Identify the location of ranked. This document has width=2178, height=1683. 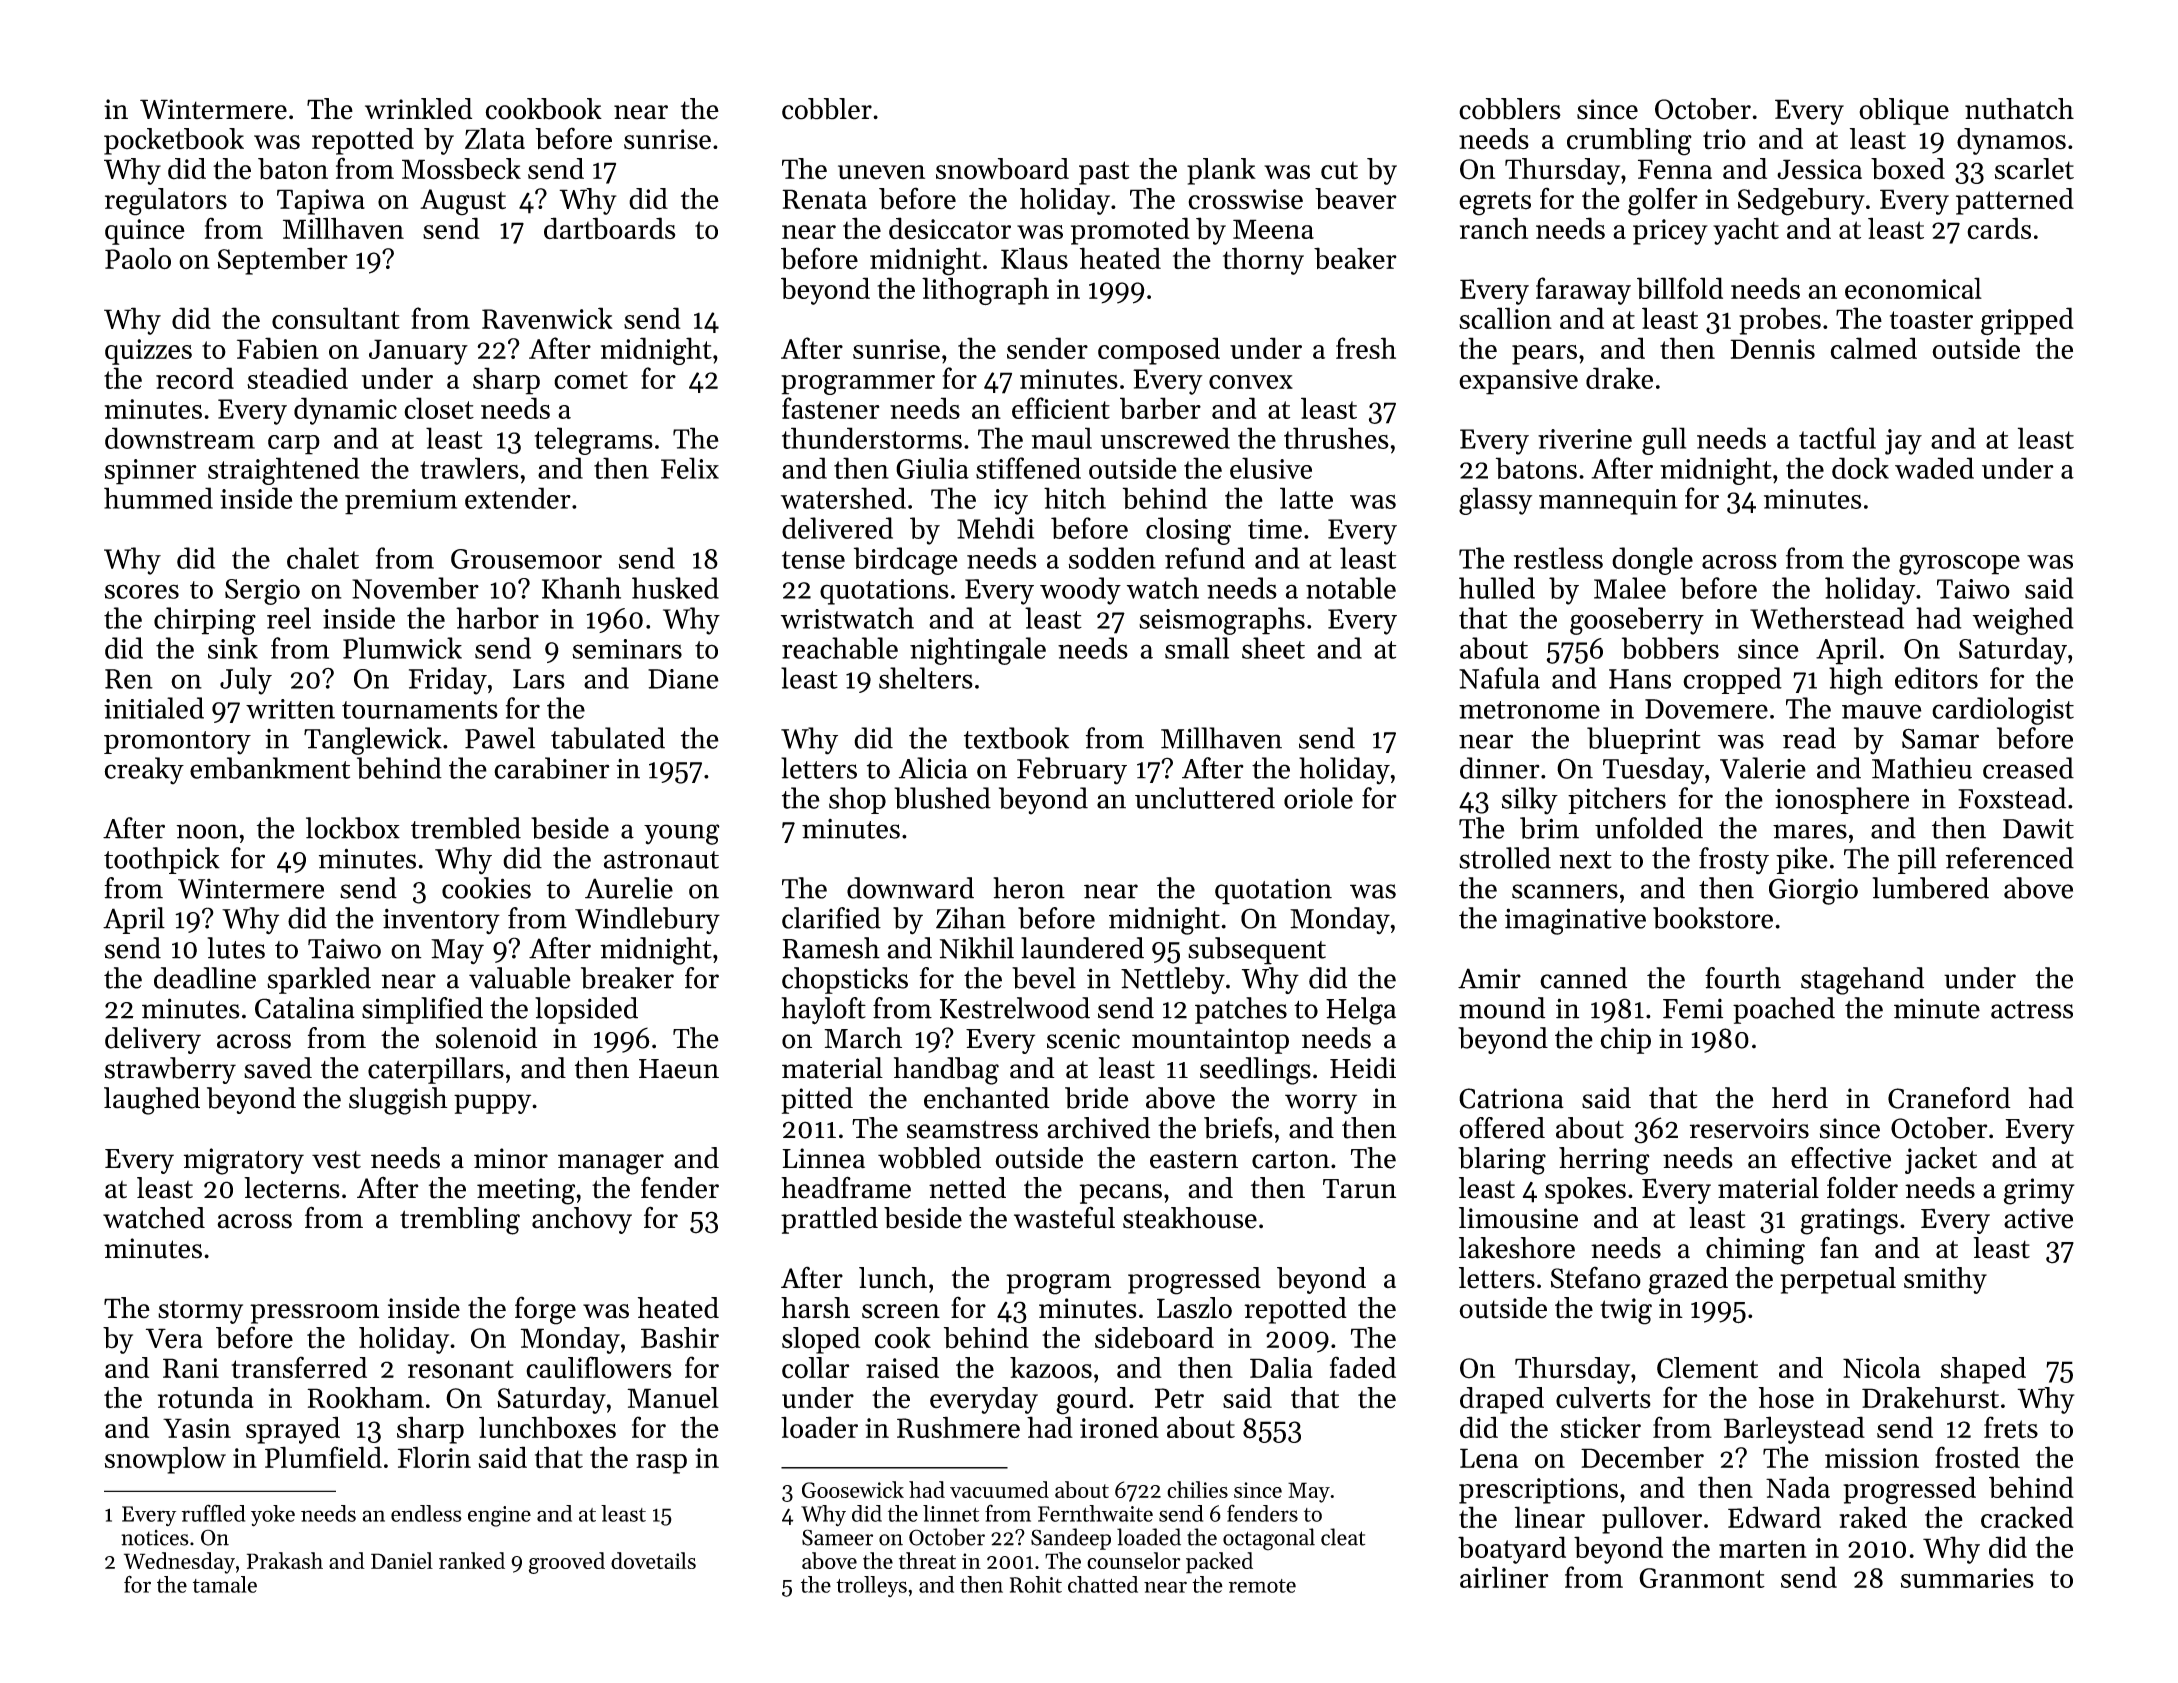
(472, 1560).
